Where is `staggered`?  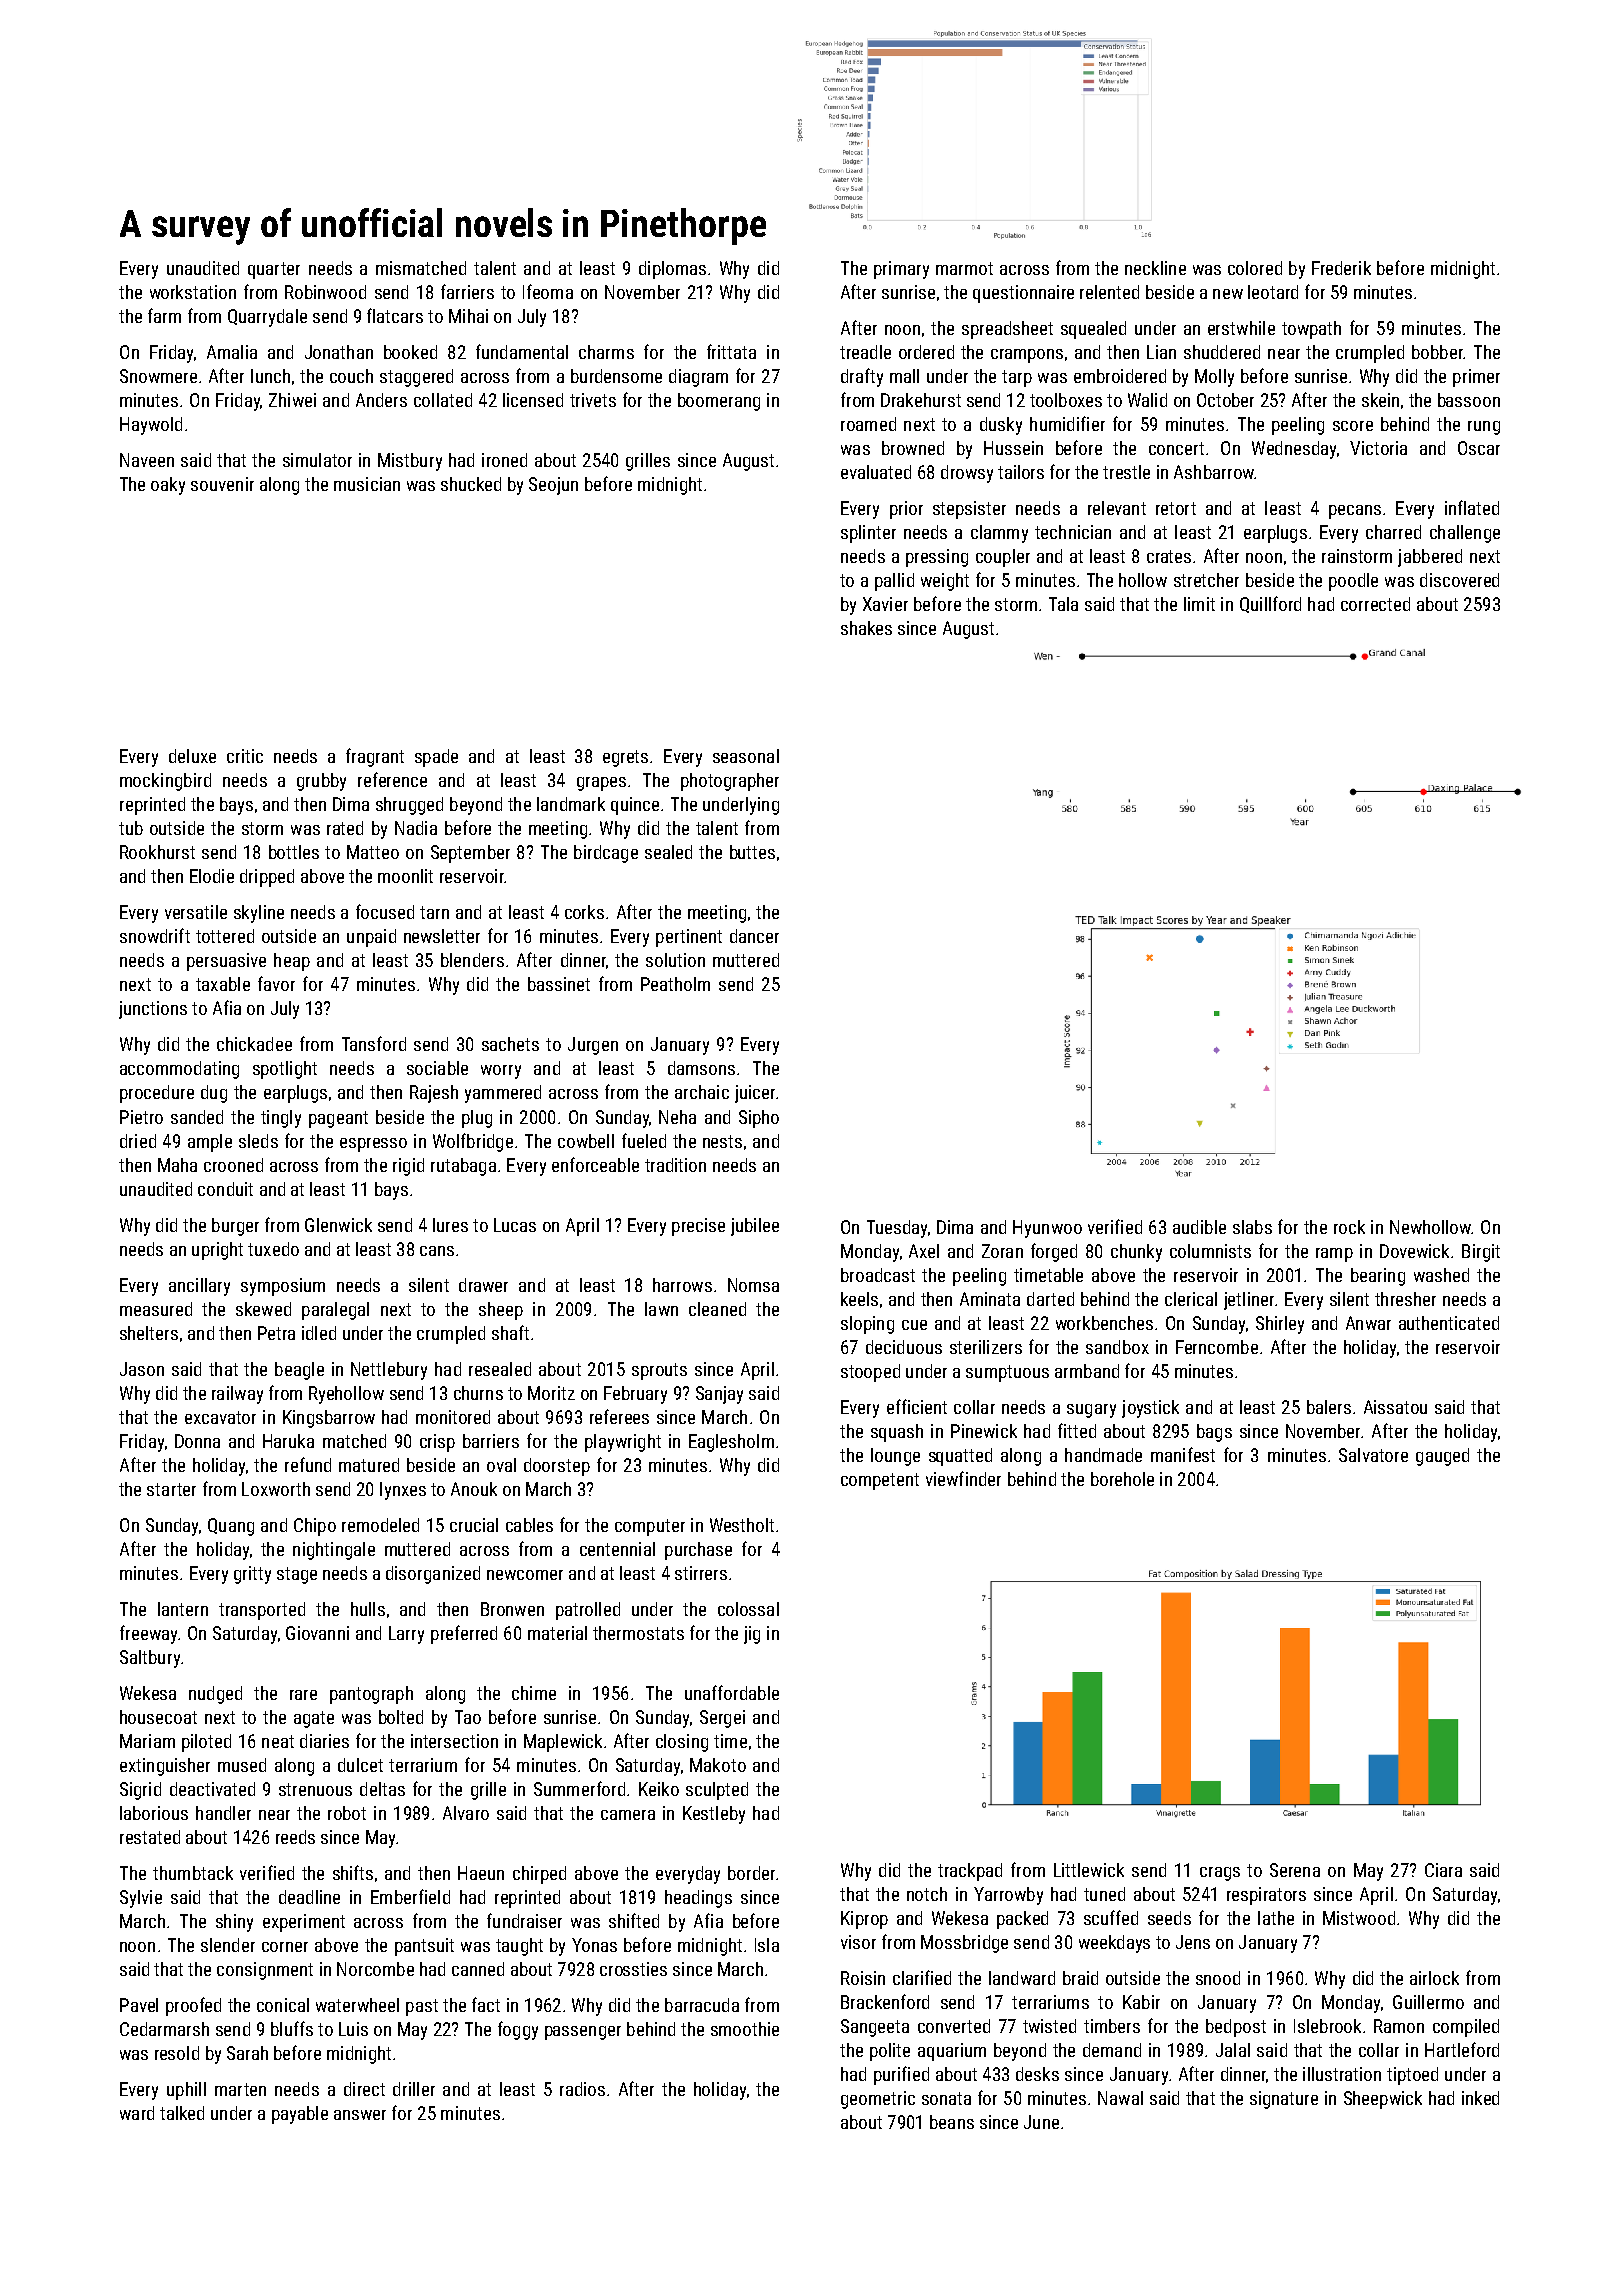
staggered is located at coordinates (416, 378).
